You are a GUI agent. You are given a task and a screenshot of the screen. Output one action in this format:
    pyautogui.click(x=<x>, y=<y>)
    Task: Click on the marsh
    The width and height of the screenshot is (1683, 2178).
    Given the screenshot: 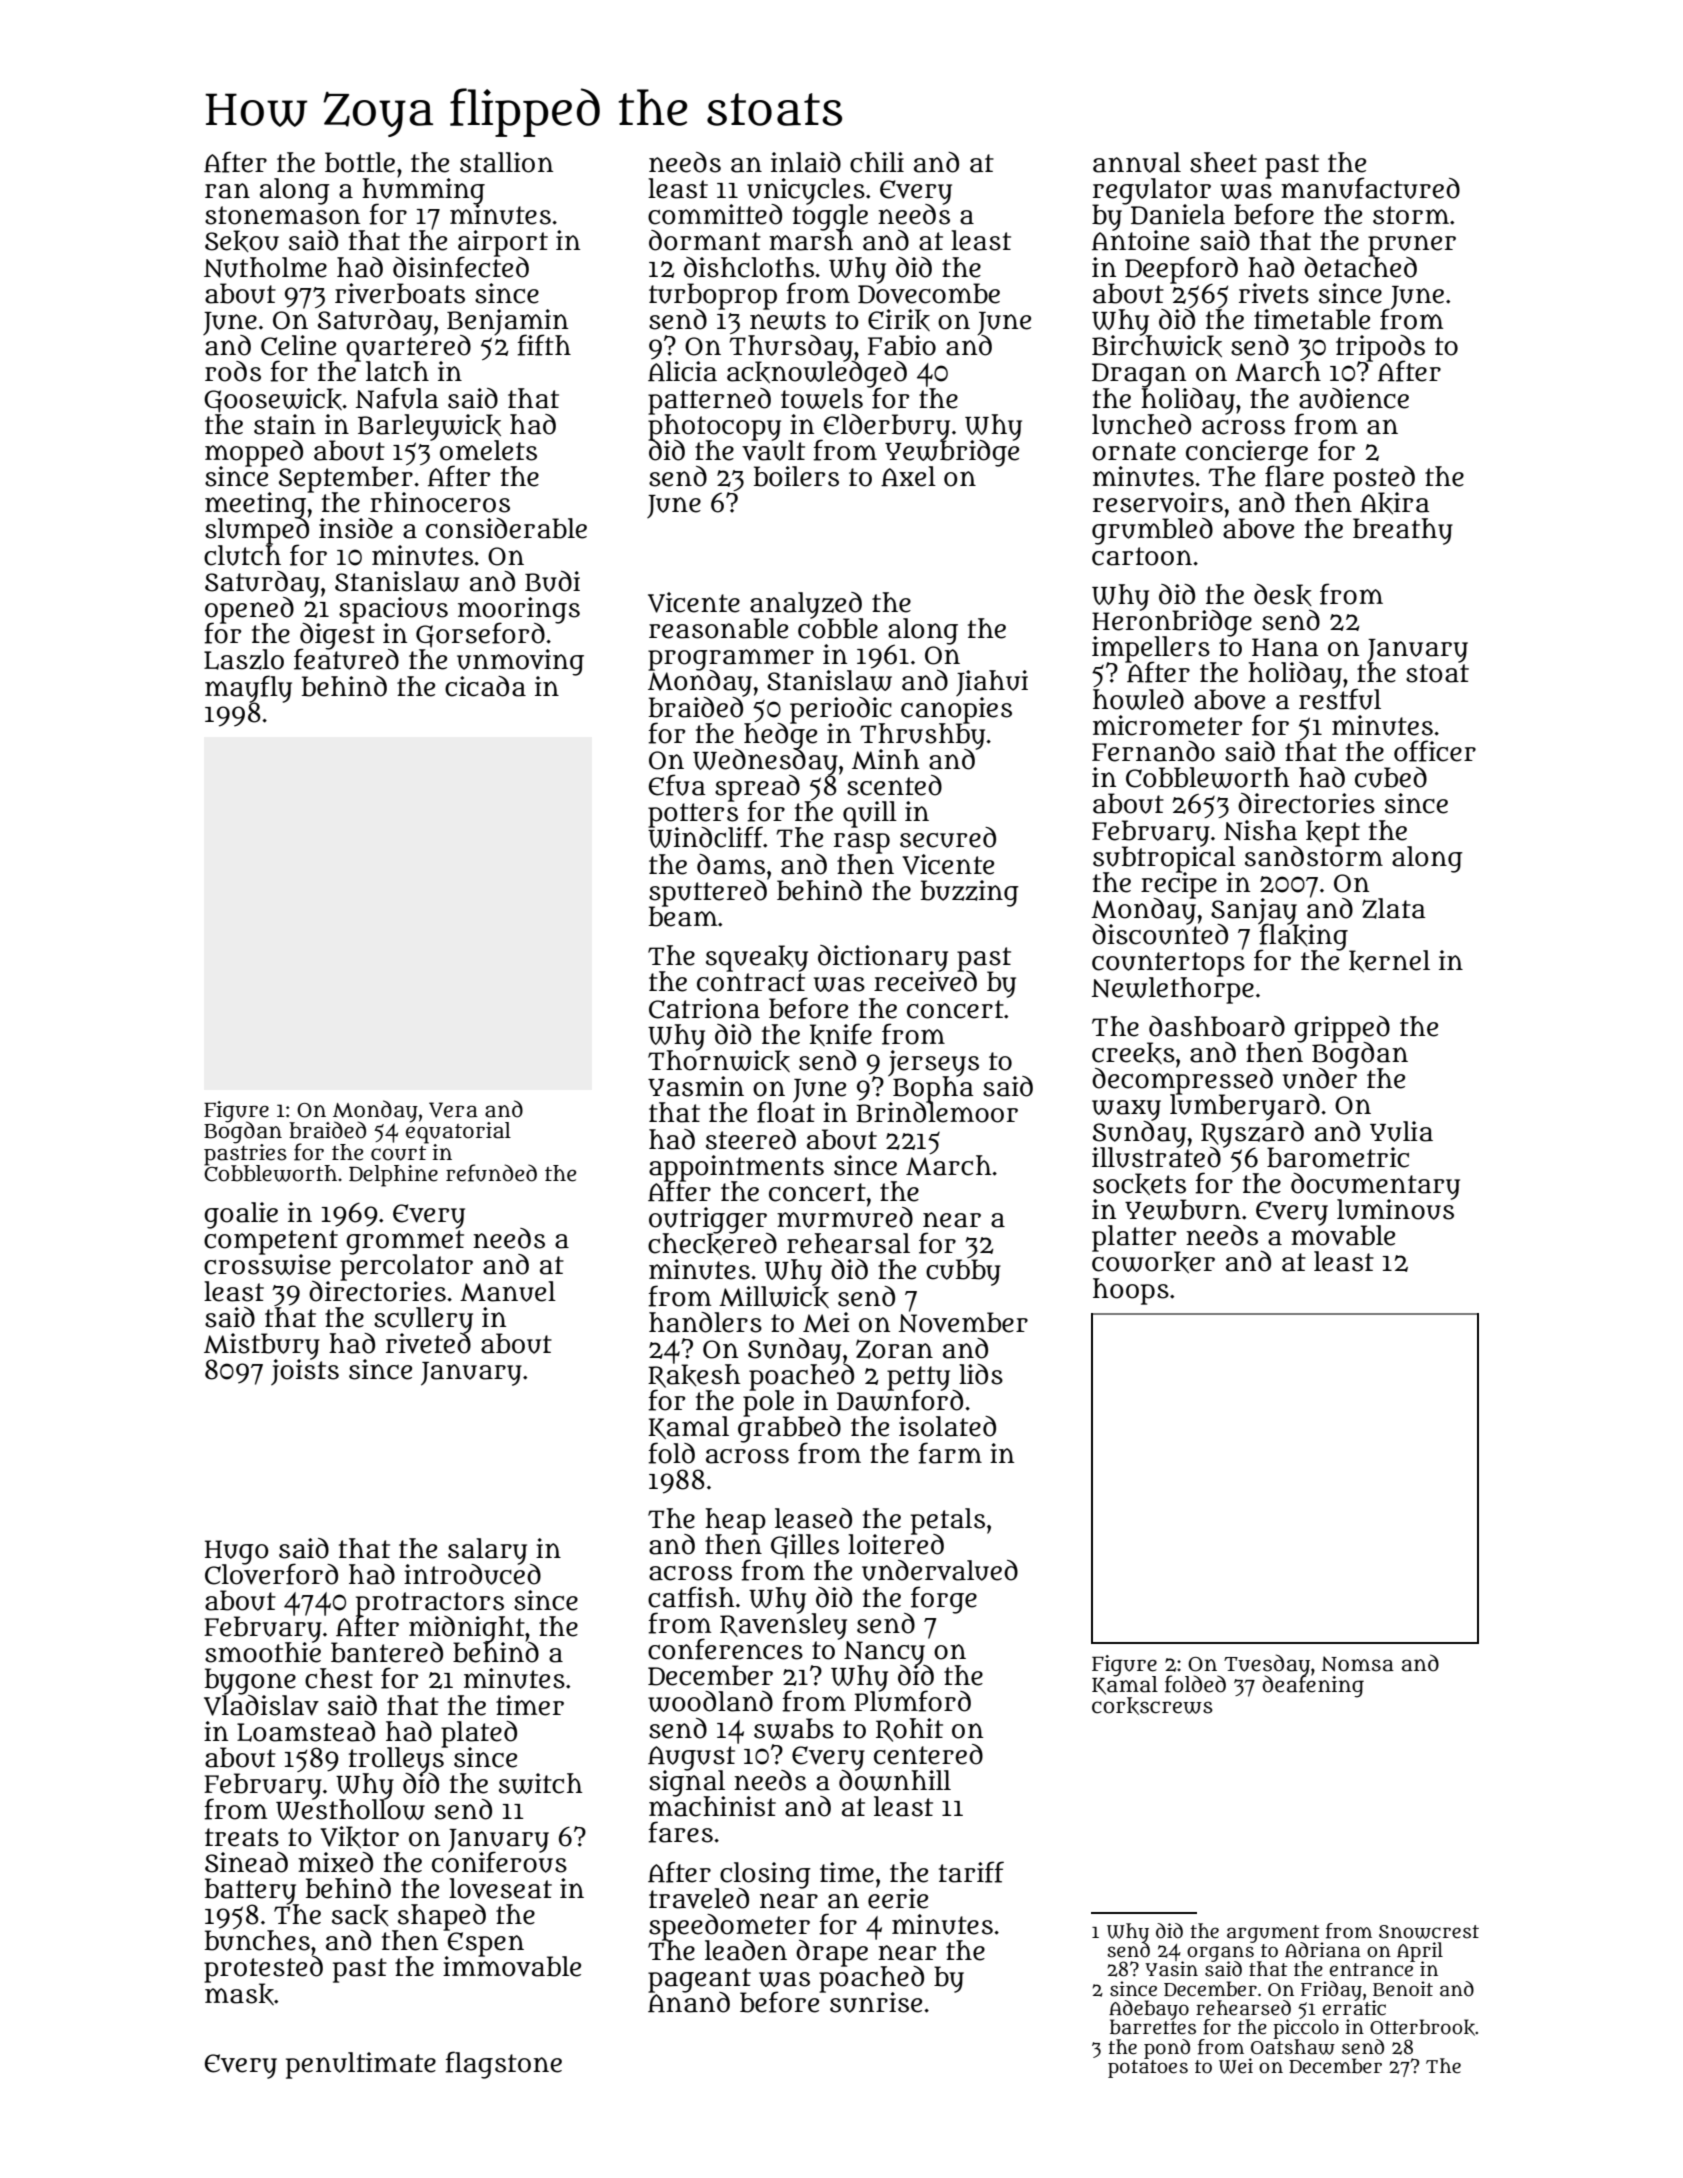 What is the action you would take?
    pyautogui.click(x=811, y=241)
